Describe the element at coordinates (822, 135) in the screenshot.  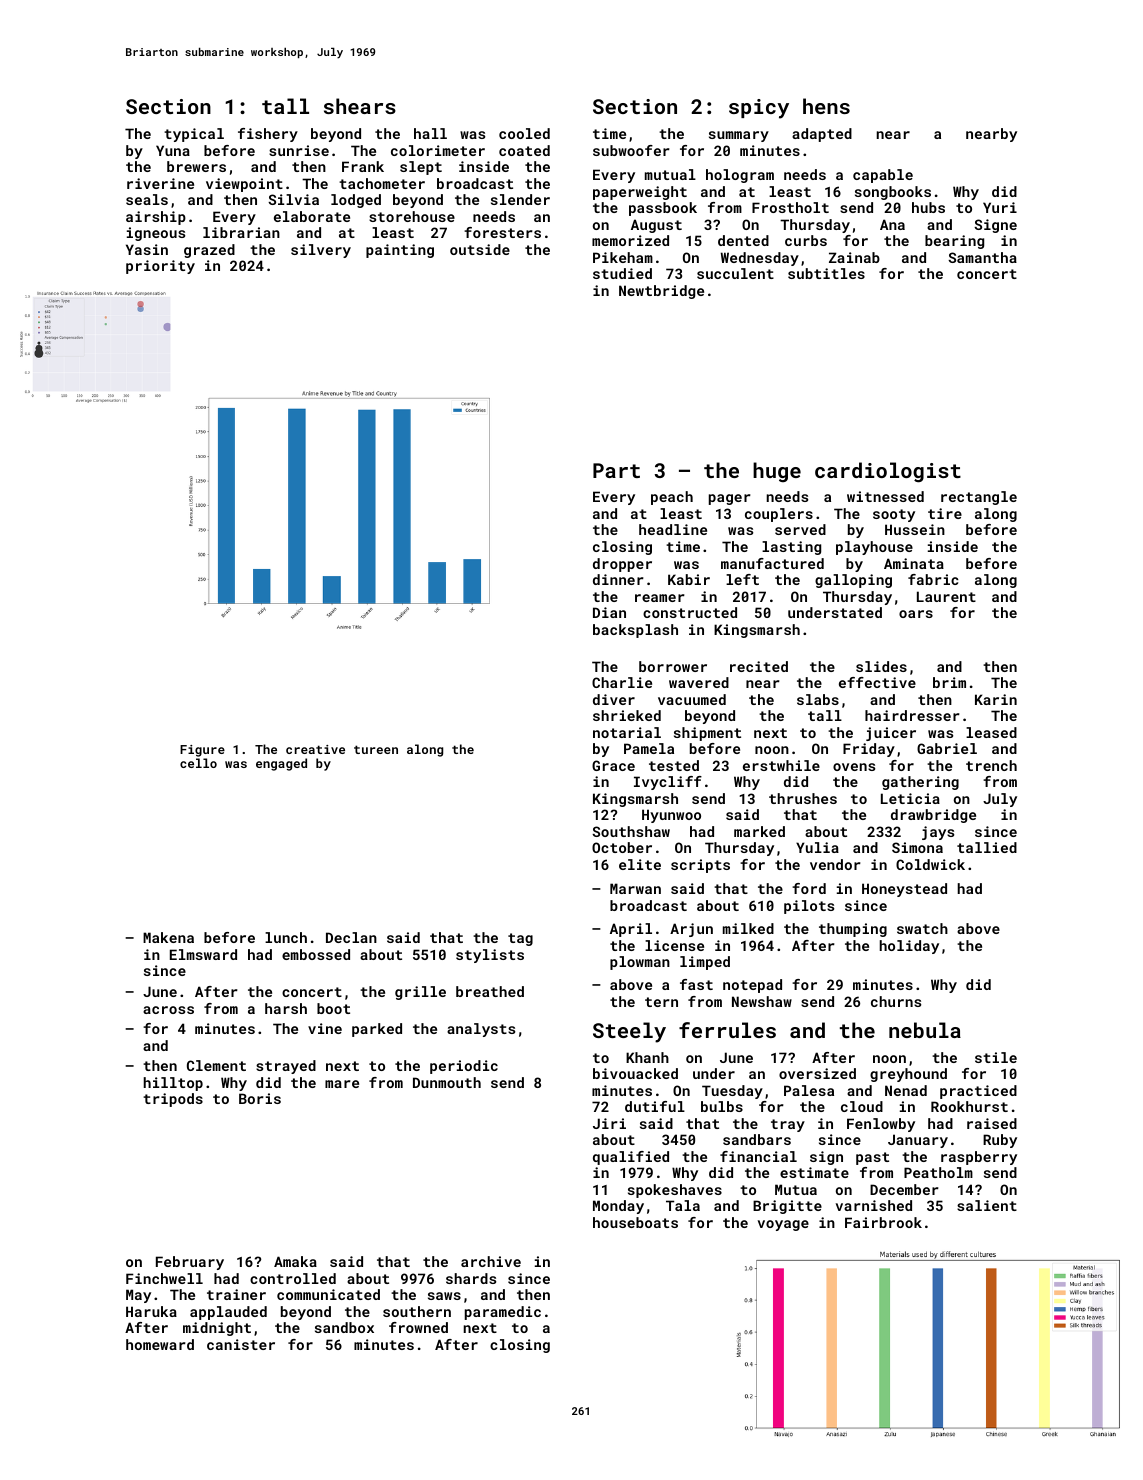
I see `adapted` at that location.
